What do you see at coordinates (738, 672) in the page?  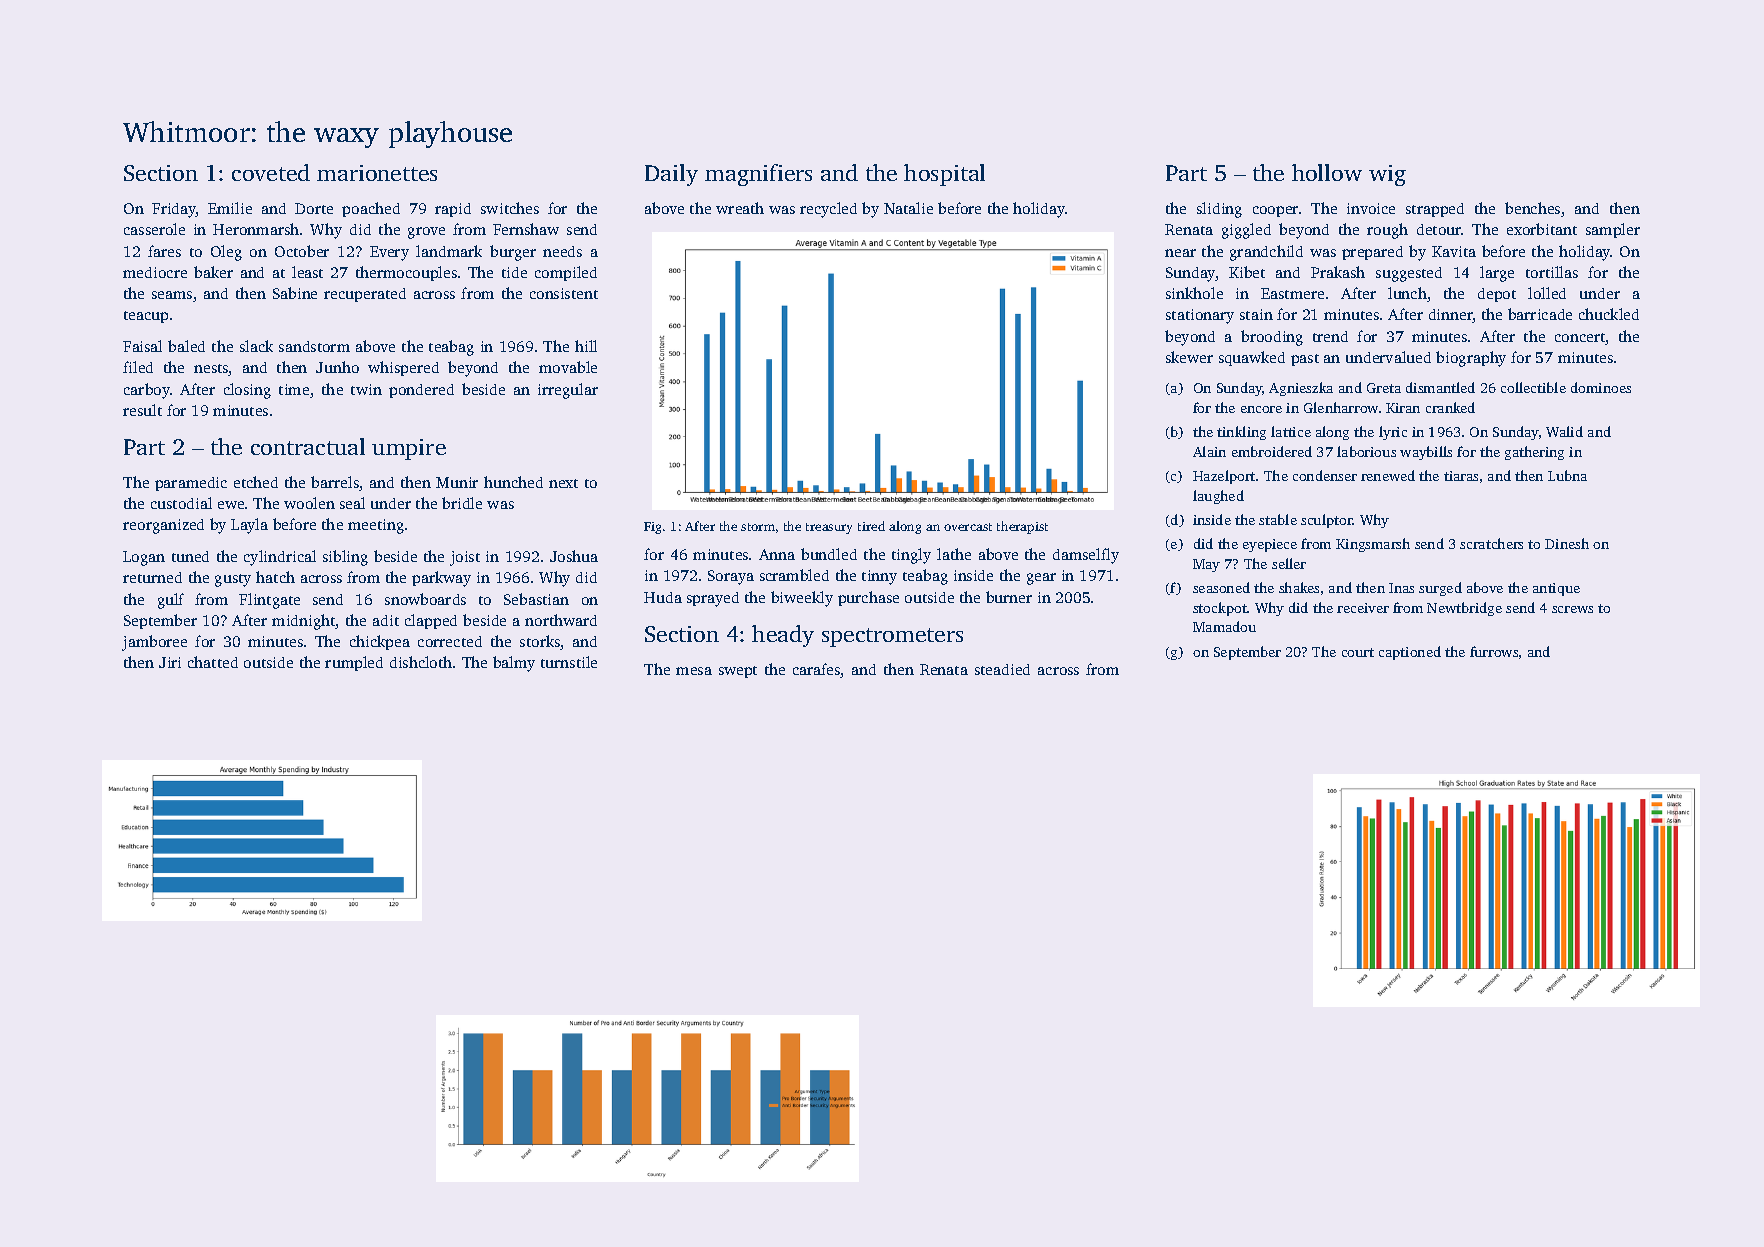 I see `swept` at bounding box center [738, 672].
